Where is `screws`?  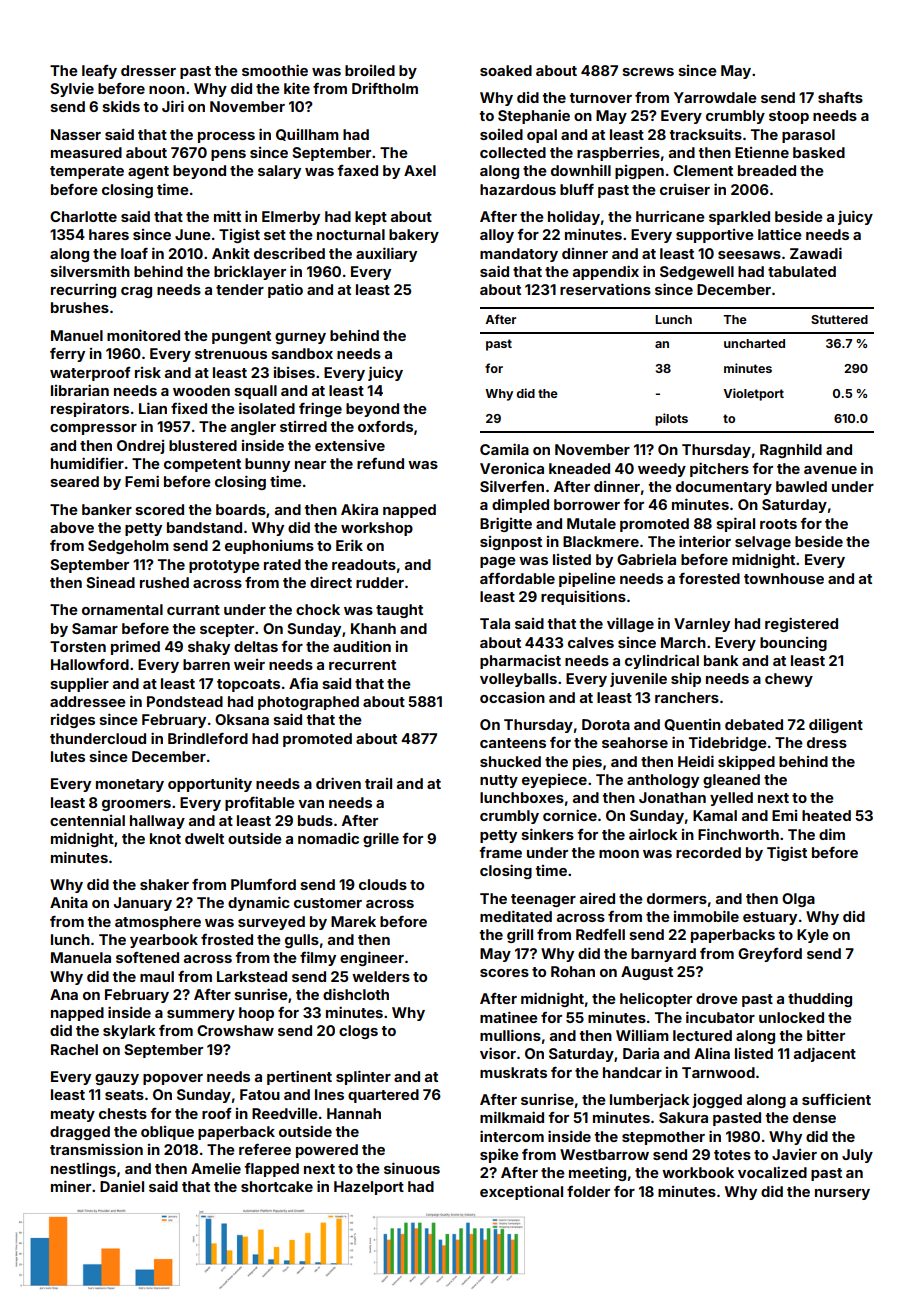 screws is located at coordinates (648, 72).
